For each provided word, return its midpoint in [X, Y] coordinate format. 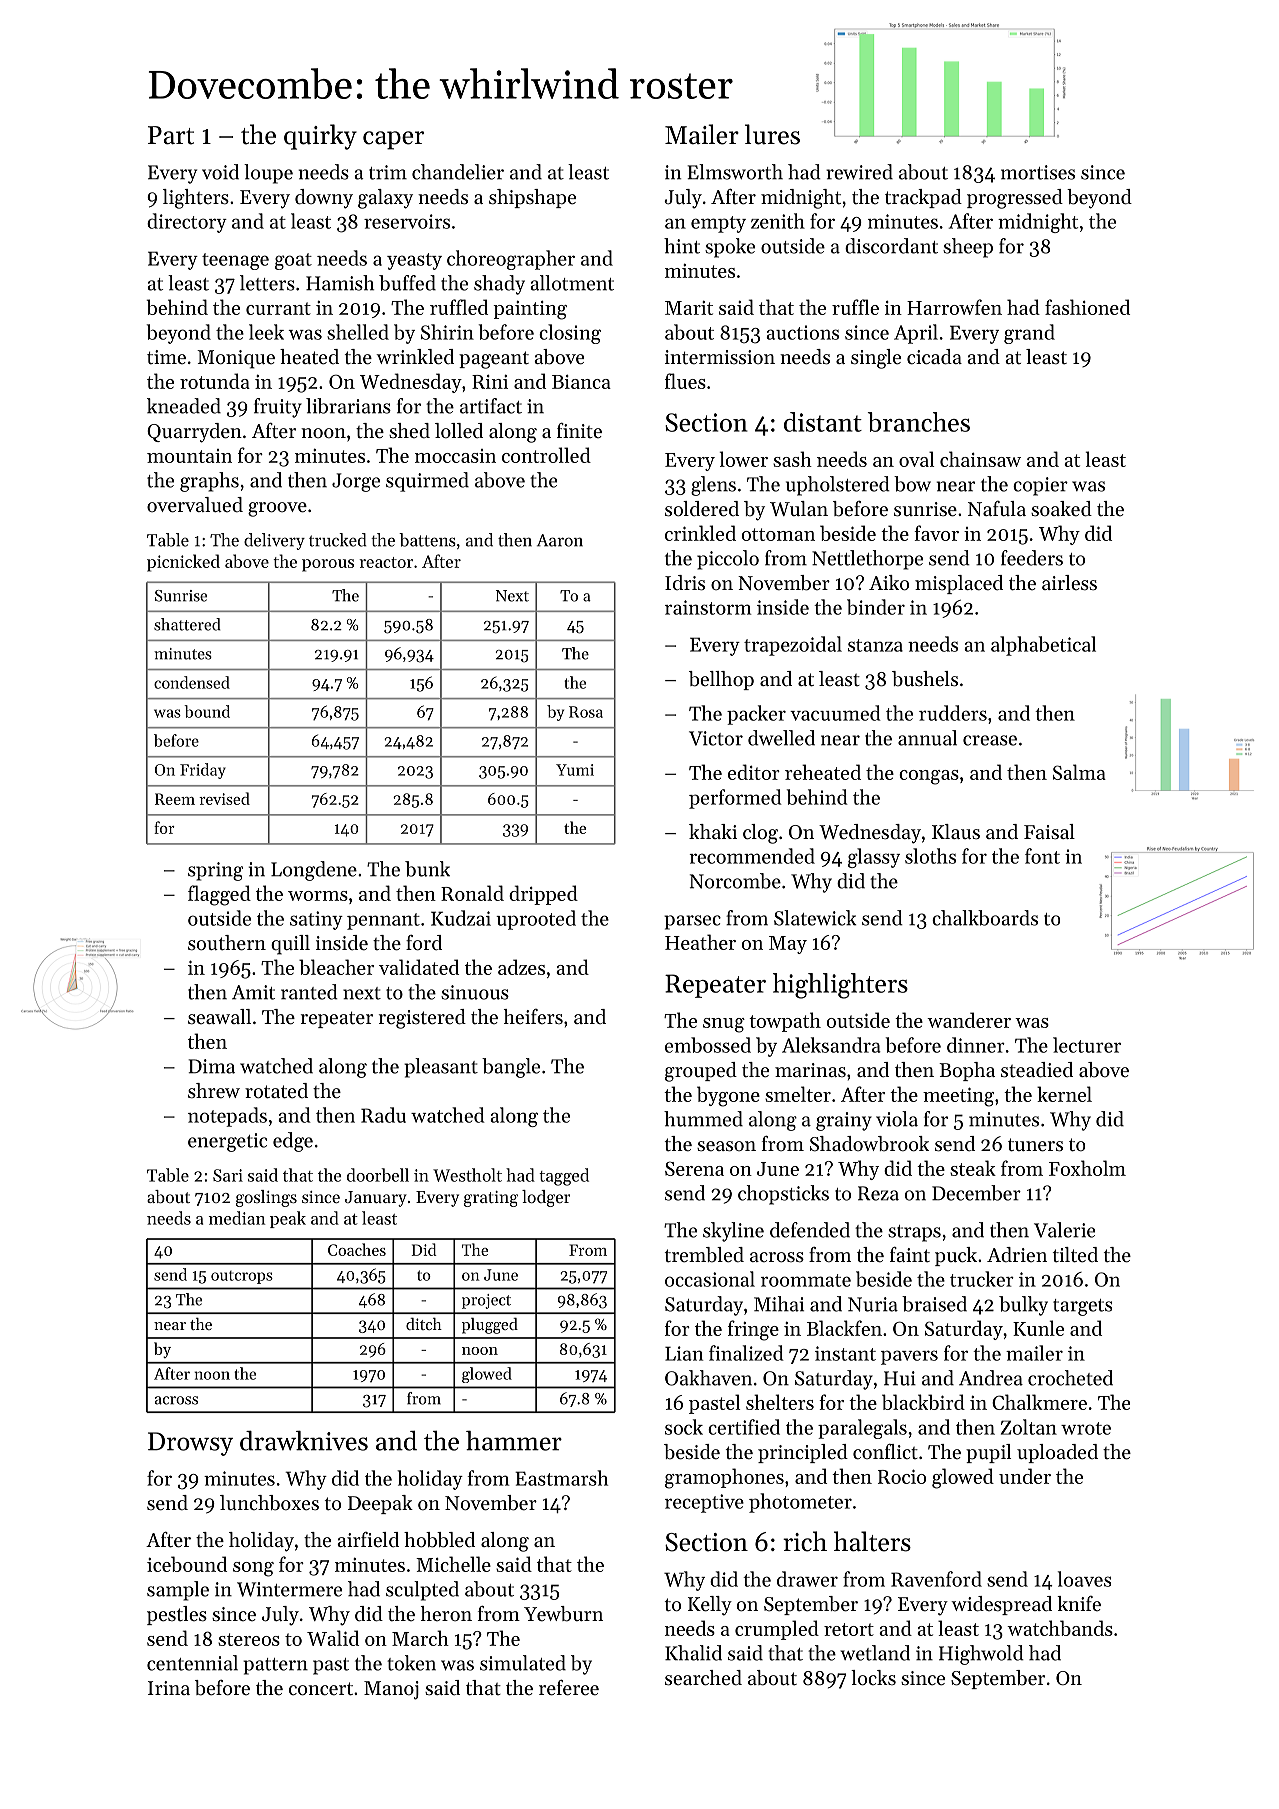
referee [569, 1688]
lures [772, 134]
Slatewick [815, 918]
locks [873, 1677]
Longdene [314, 871]
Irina [169, 1688]
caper [393, 140]
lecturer [1087, 1045]
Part [171, 135]
